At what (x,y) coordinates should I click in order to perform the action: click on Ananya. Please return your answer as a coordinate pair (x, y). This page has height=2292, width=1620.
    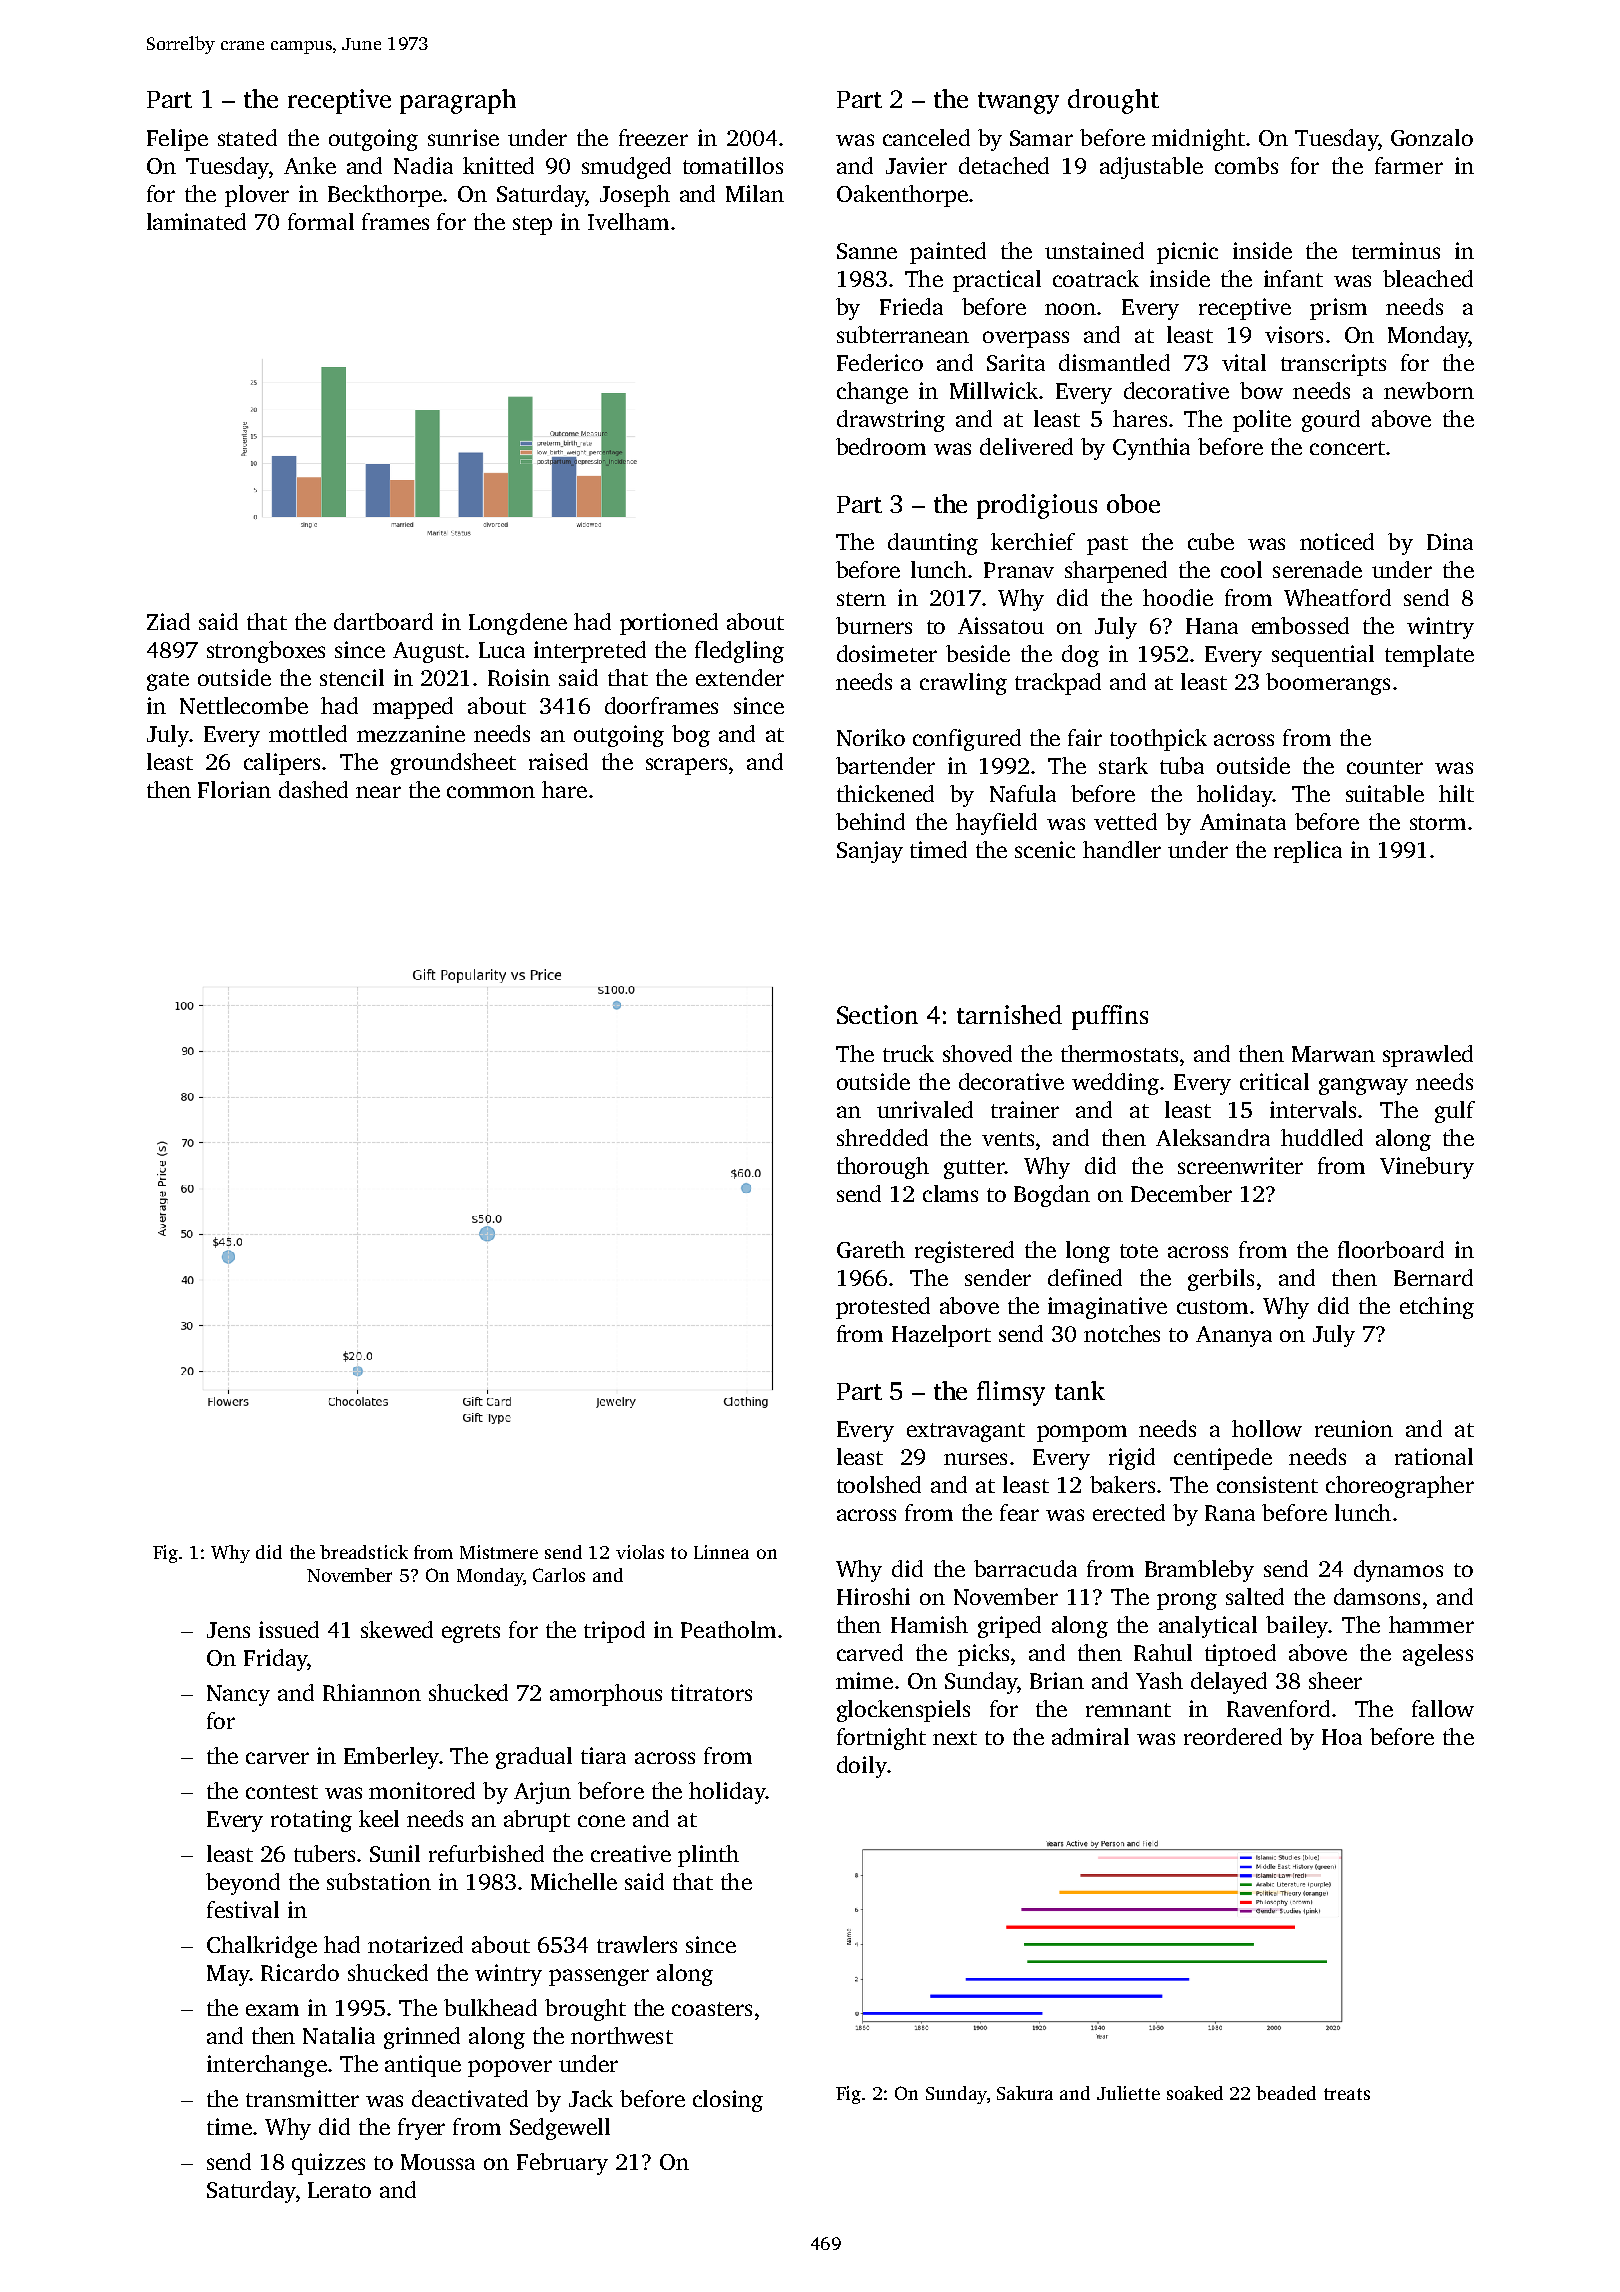
    Looking at the image, I should click on (1234, 1336).
